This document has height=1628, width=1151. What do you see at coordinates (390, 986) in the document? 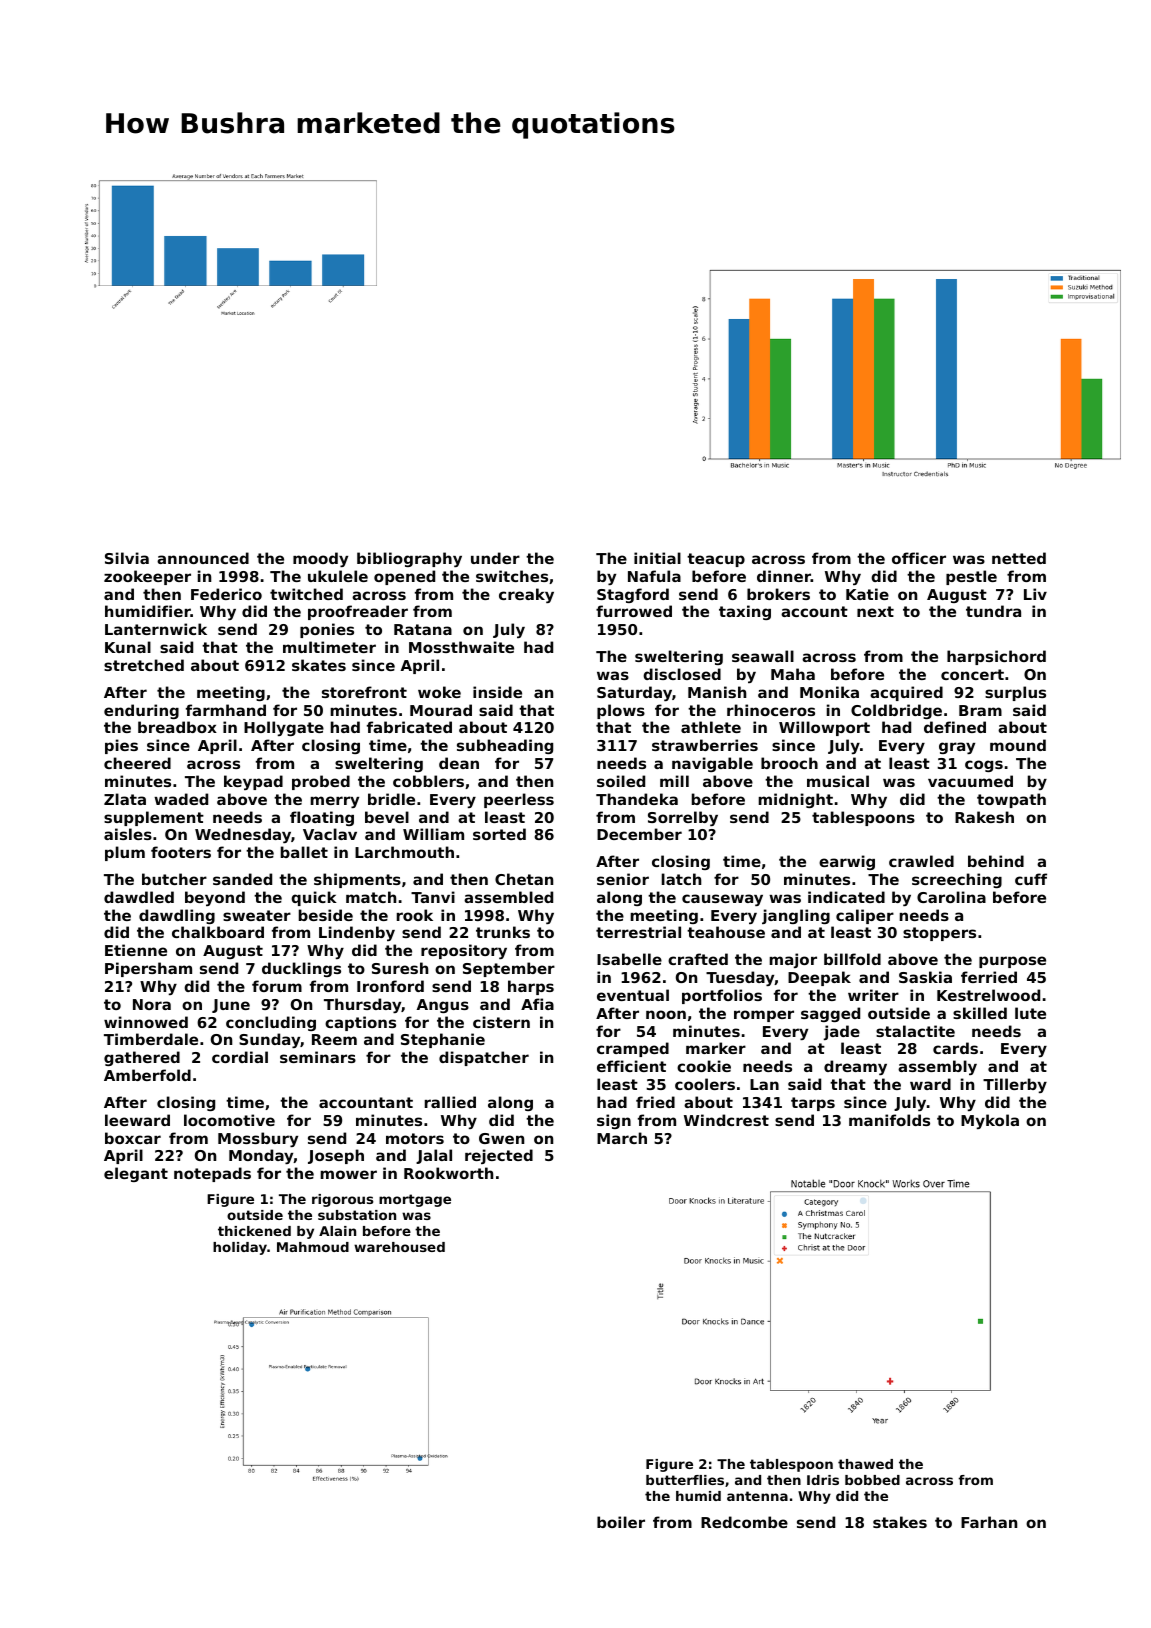
I see `Ironford` at bounding box center [390, 986].
